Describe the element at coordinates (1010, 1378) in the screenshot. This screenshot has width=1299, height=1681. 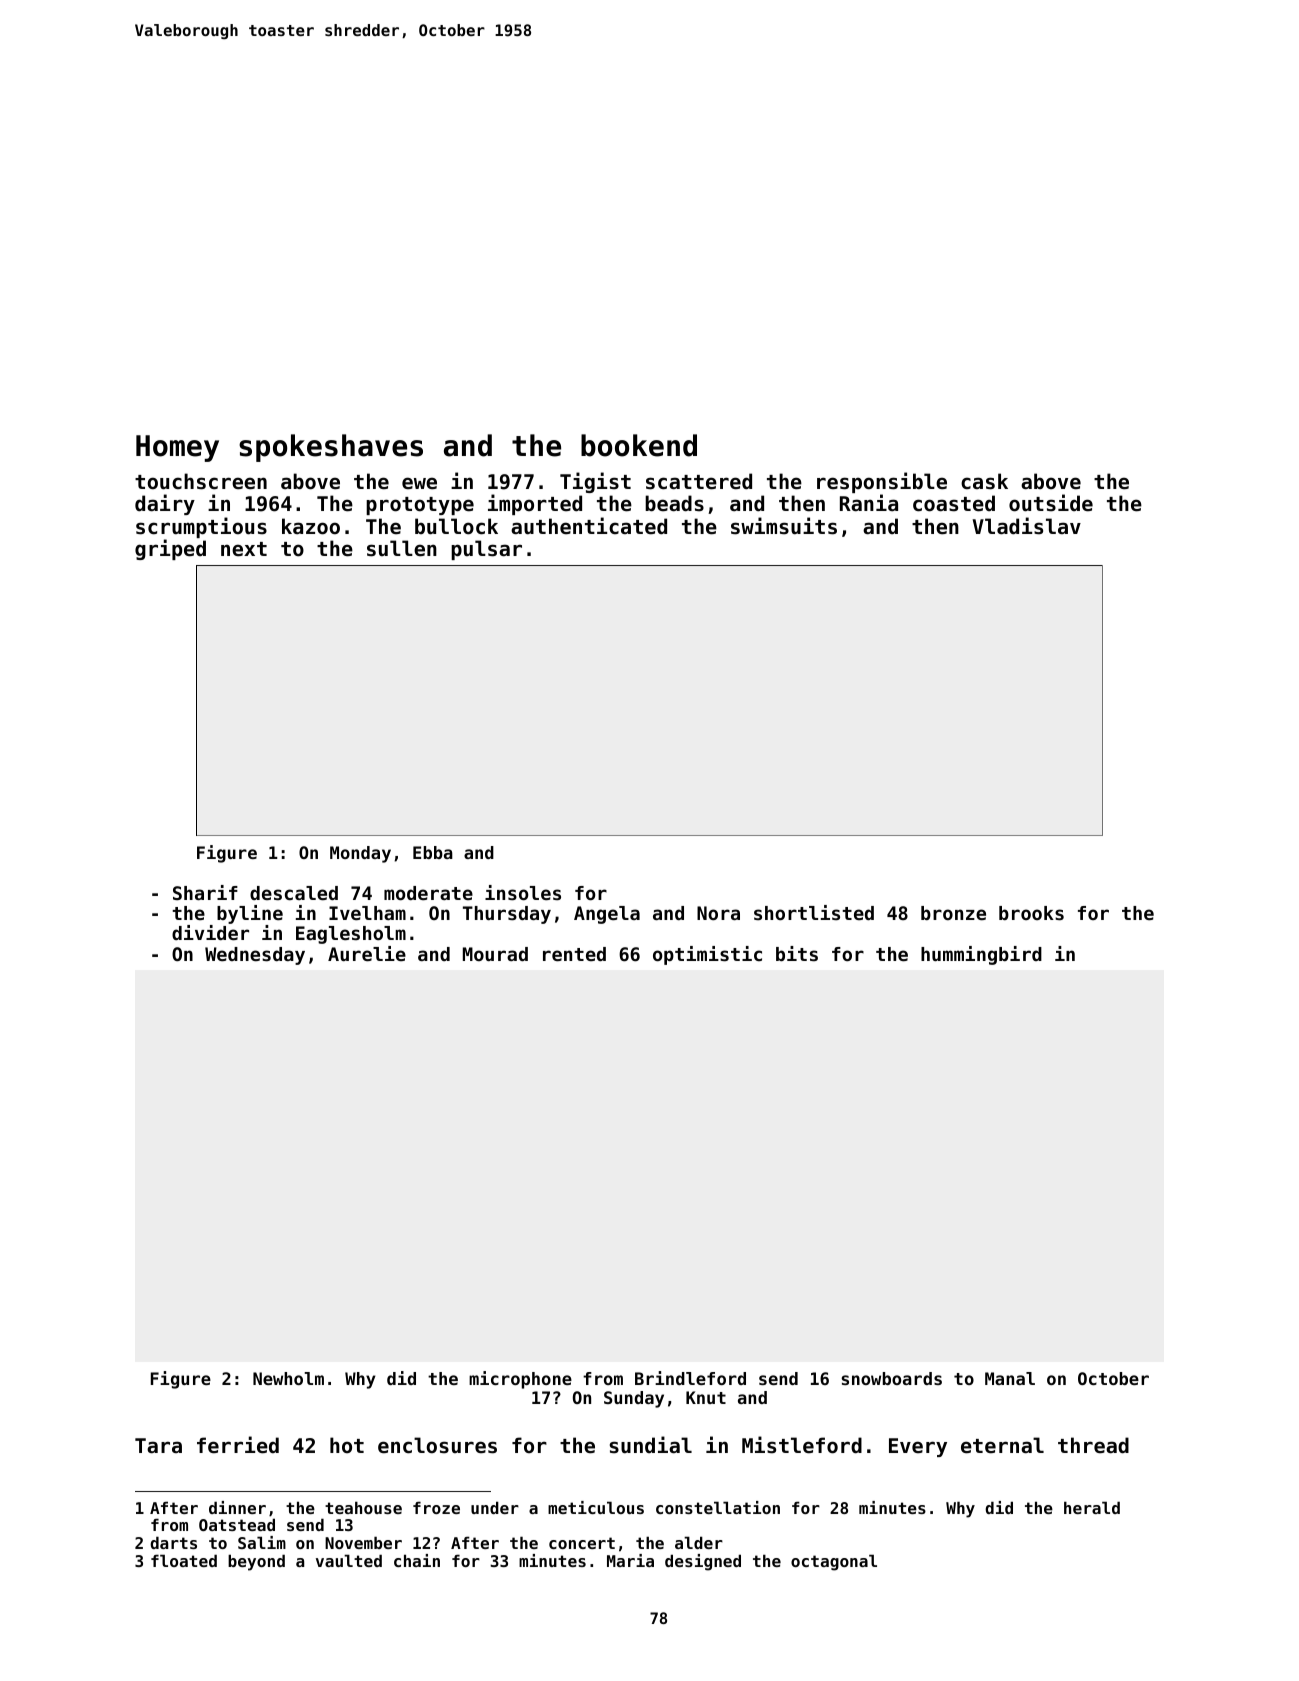
I see `Manal` at that location.
